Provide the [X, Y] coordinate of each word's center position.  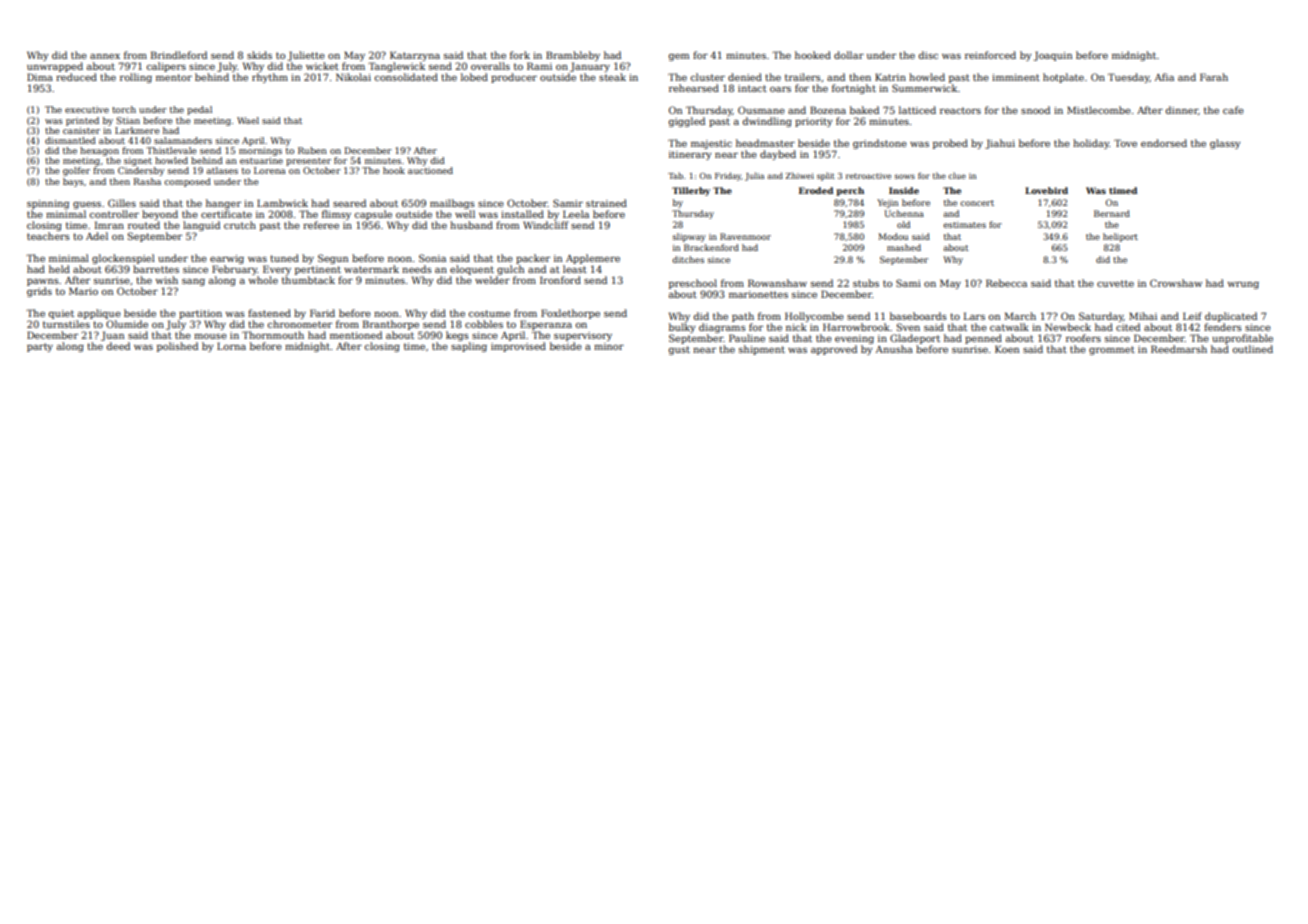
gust [679, 350]
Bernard [1112, 213]
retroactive [868, 176]
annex [105, 56]
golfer [76, 171]
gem [679, 57]
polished [177, 347]
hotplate [1063, 78]
